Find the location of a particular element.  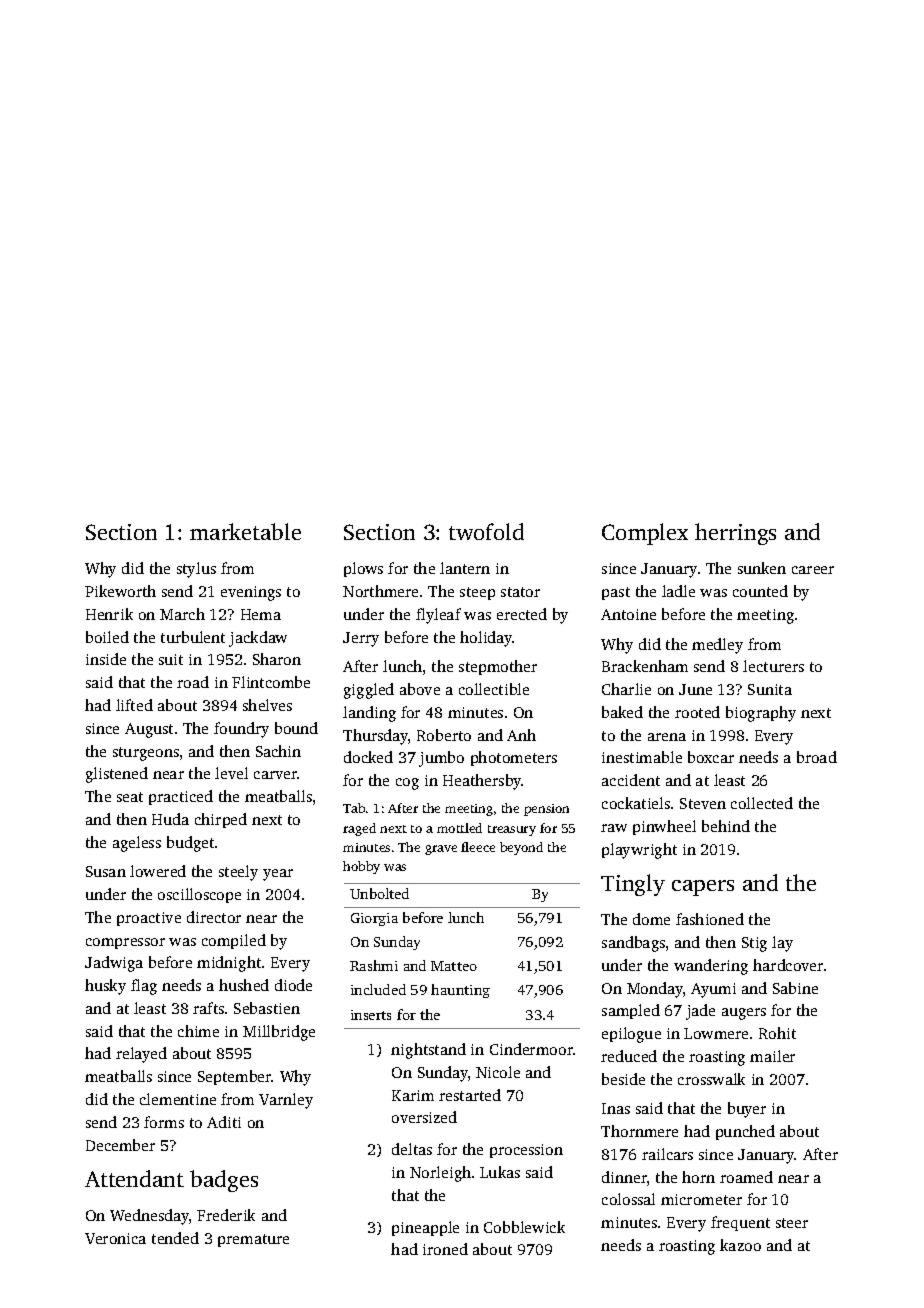

Sharon is located at coordinates (277, 659).
